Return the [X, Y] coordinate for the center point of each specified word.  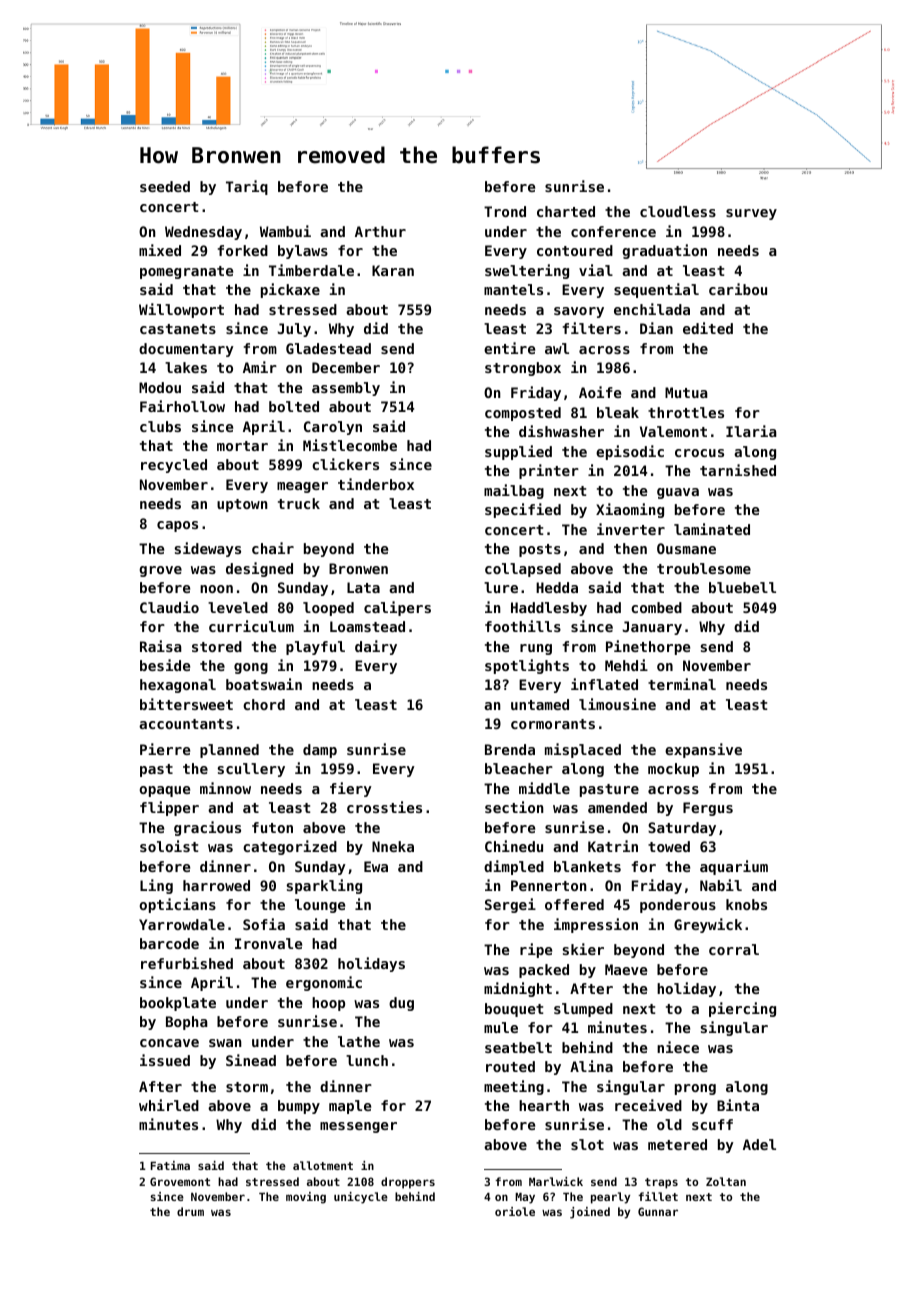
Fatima [170, 1165]
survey [751, 214]
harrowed [216, 885]
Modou [160, 387]
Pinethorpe [648, 647]
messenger [358, 1127]
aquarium [734, 867]
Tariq [247, 187]
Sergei [510, 905]
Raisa [161, 646]
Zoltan [726, 1181]
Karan [393, 270]
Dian [656, 328]
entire [509, 348]
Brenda [510, 749]
